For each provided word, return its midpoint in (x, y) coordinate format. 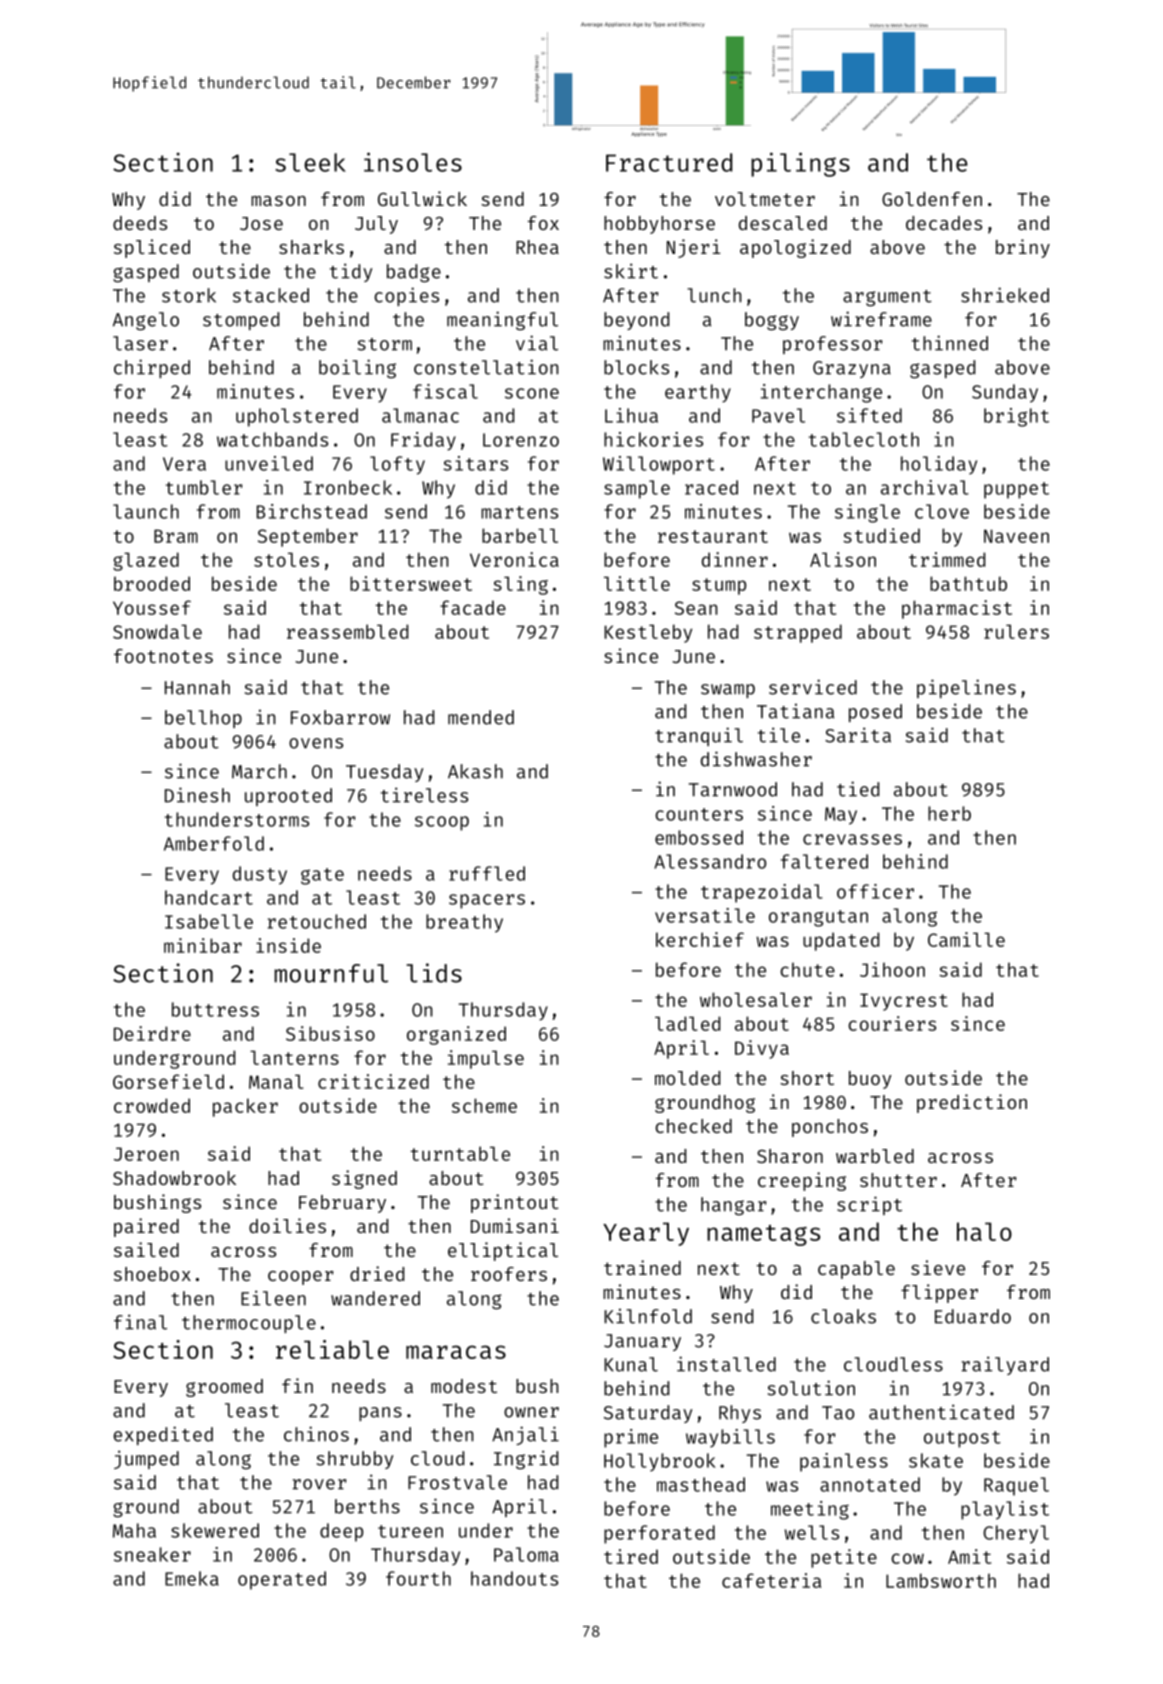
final (140, 1322)
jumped (146, 1459)
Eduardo (973, 1316)
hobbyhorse (659, 225)
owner (531, 1412)
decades (944, 223)
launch (146, 511)
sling (520, 585)
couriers (892, 1023)
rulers (1016, 631)
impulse (486, 1059)
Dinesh (197, 795)
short (807, 1078)
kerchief (700, 939)
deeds (140, 223)
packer (245, 1107)
